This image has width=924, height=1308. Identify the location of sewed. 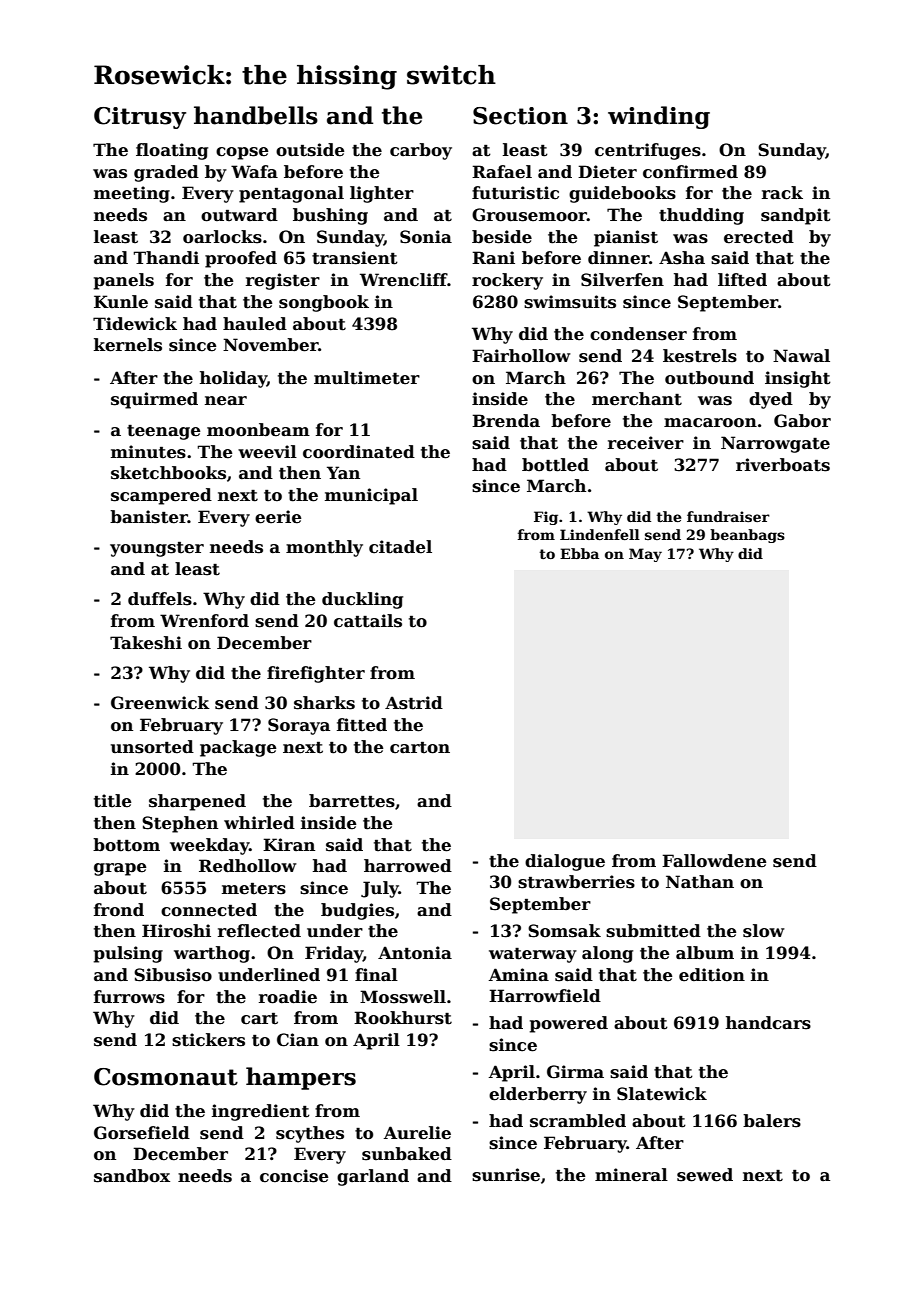
(705, 1175).
